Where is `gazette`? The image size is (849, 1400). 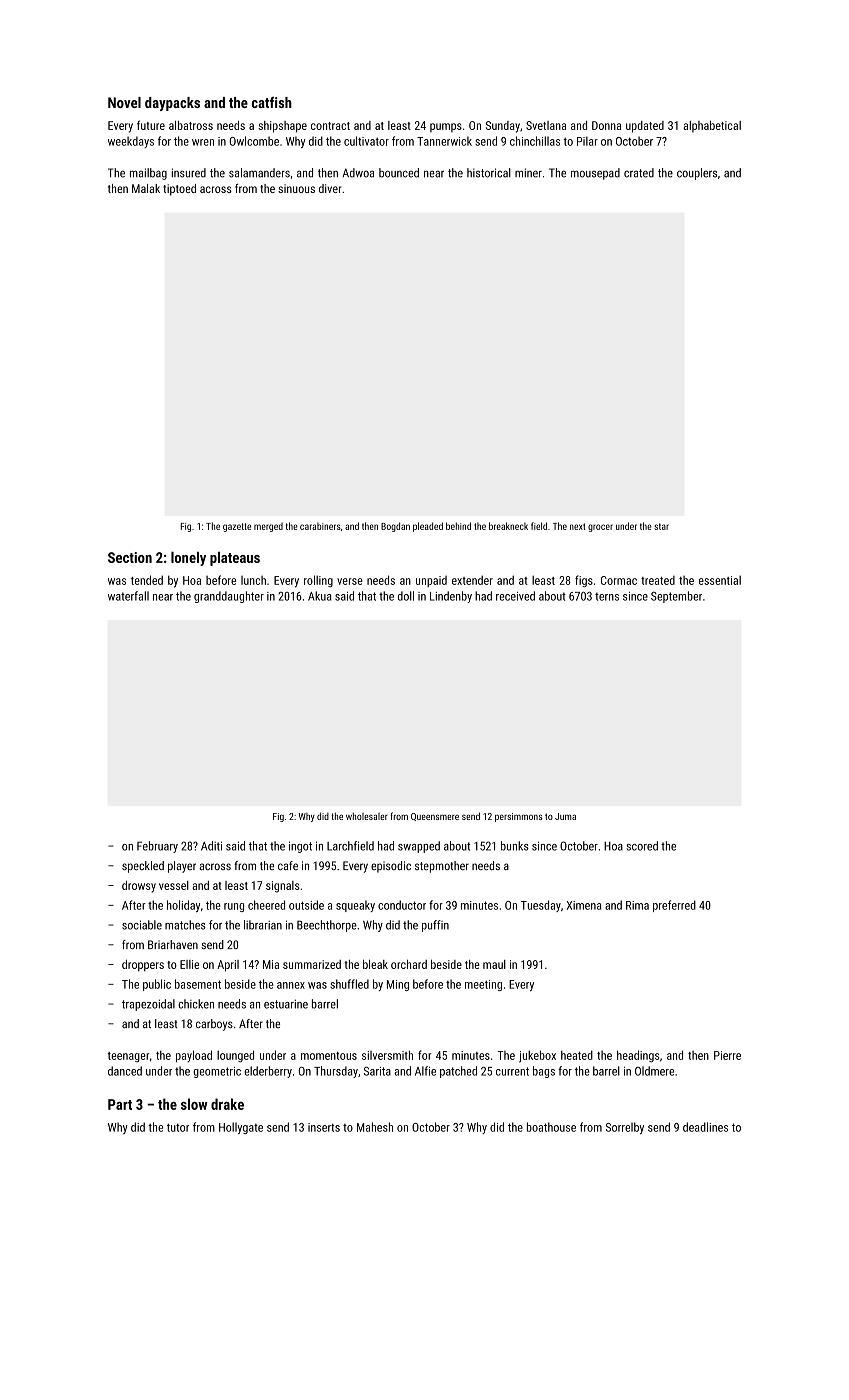
gazette is located at coordinates (237, 527).
